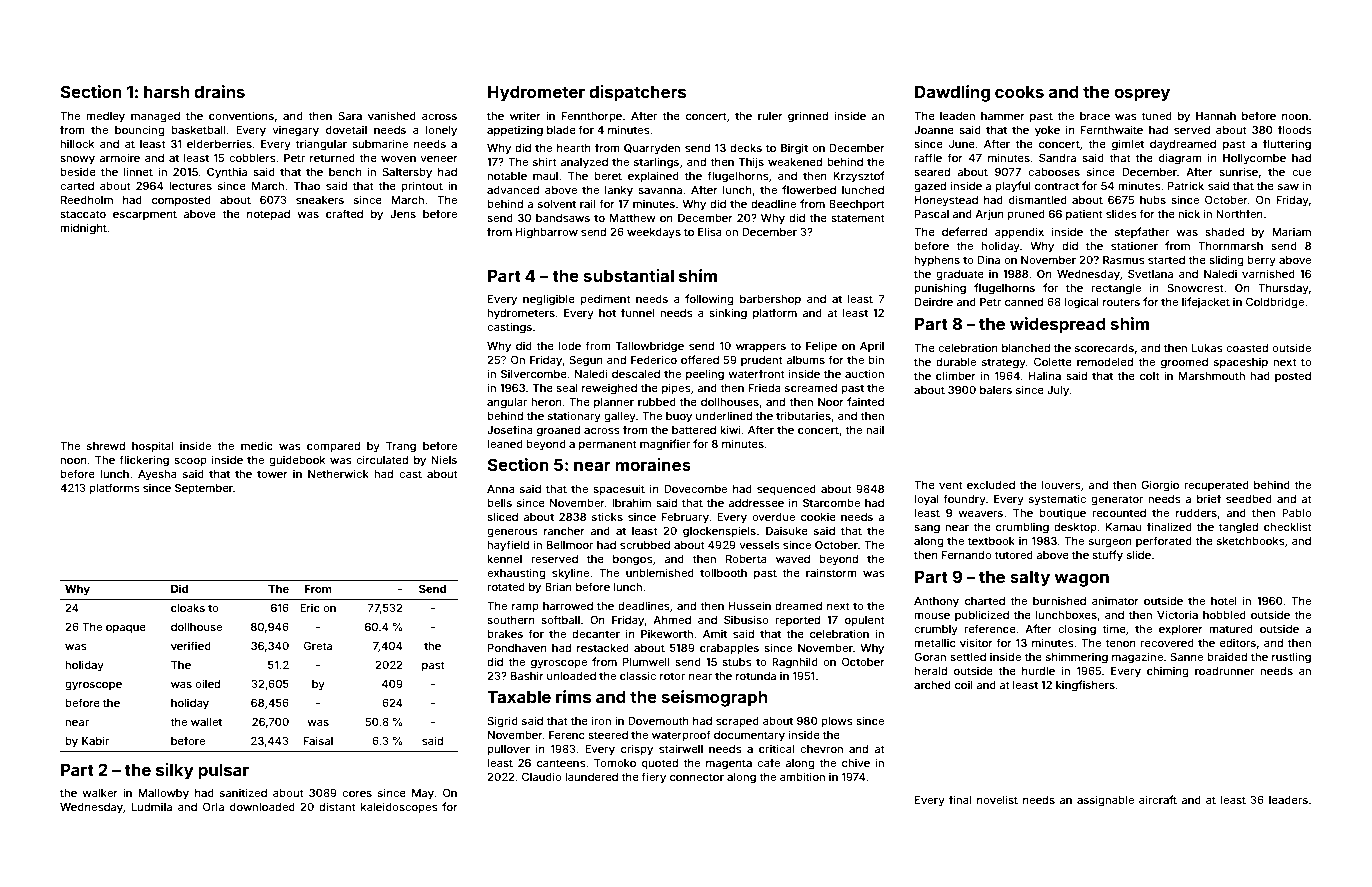 Image resolution: width=1372 pixels, height=887 pixels. I want to click on Ludmila, so click(151, 806).
